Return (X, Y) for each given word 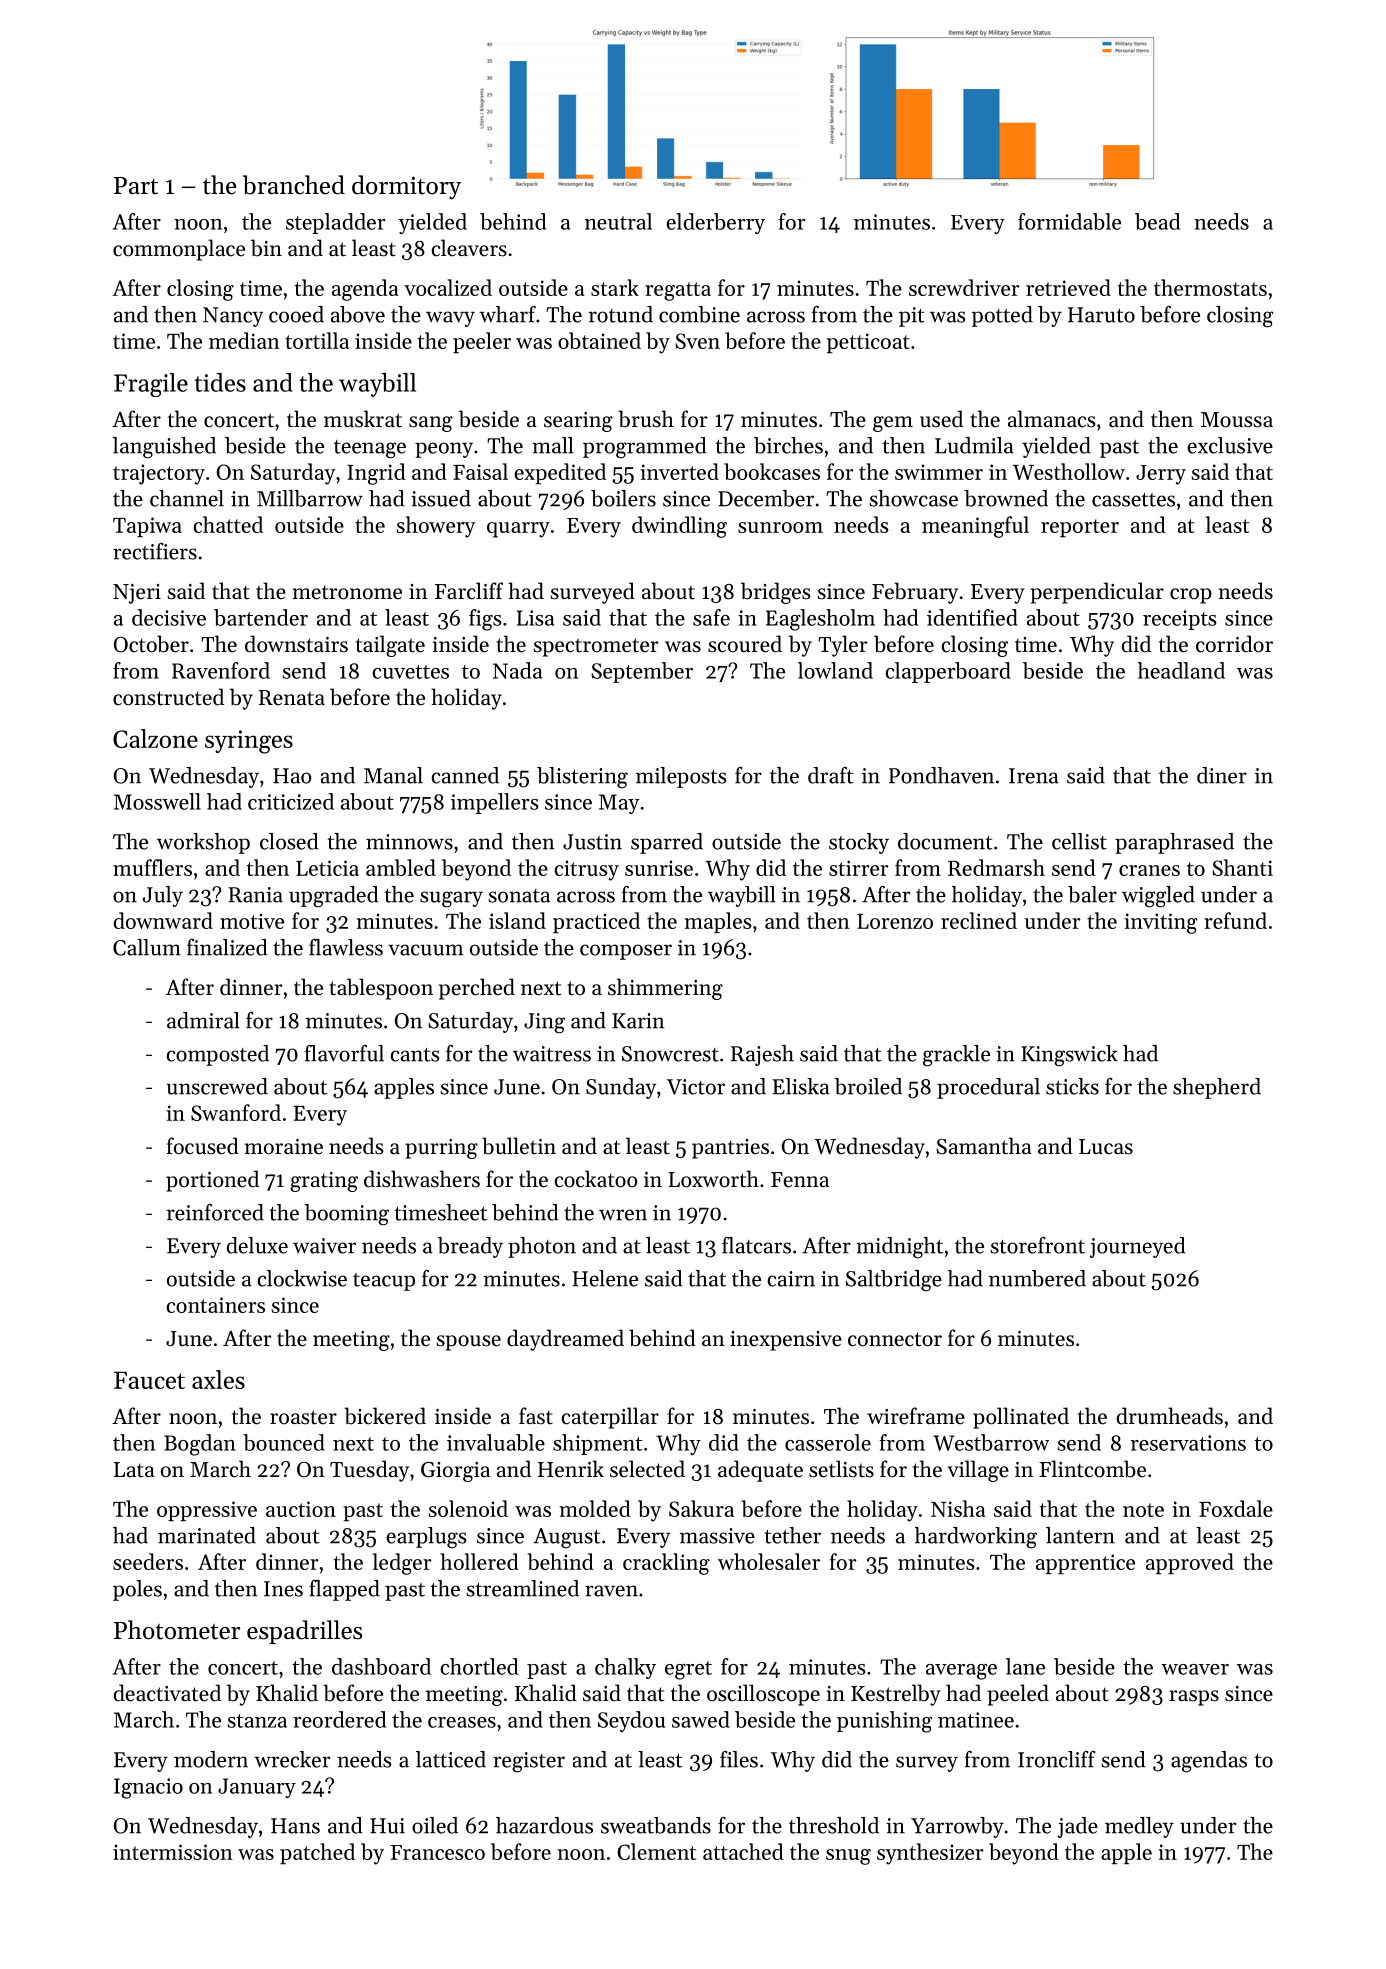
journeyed (1138, 1247)
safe (711, 617)
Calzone (155, 738)
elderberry (715, 223)
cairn (791, 1279)
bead (1157, 221)
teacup (384, 1282)
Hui (387, 1826)
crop (1191, 596)
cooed (296, 314)
